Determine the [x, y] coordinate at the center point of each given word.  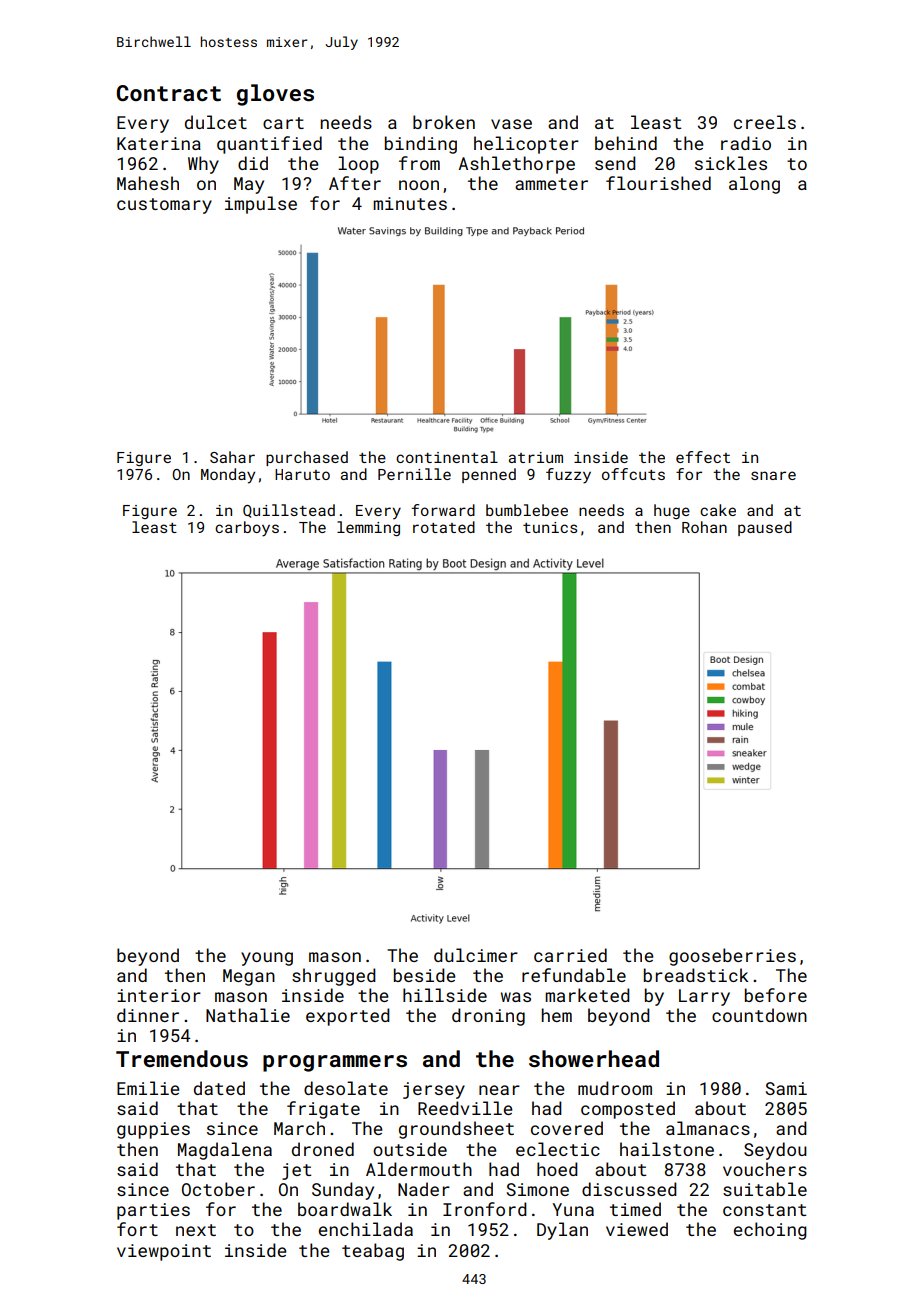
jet [296, 1171]
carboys [247, 529]
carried [570, 955]
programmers [335, 1063]
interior [159, 995]
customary [164, 206]
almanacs [708, 1128]
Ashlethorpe [517, 165]
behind [626, 143]
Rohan [704, 527]
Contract [169, 93]
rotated [444, 527]
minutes [410, 203]
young [267, 959]
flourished [658, 183]
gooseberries [732, 957]
